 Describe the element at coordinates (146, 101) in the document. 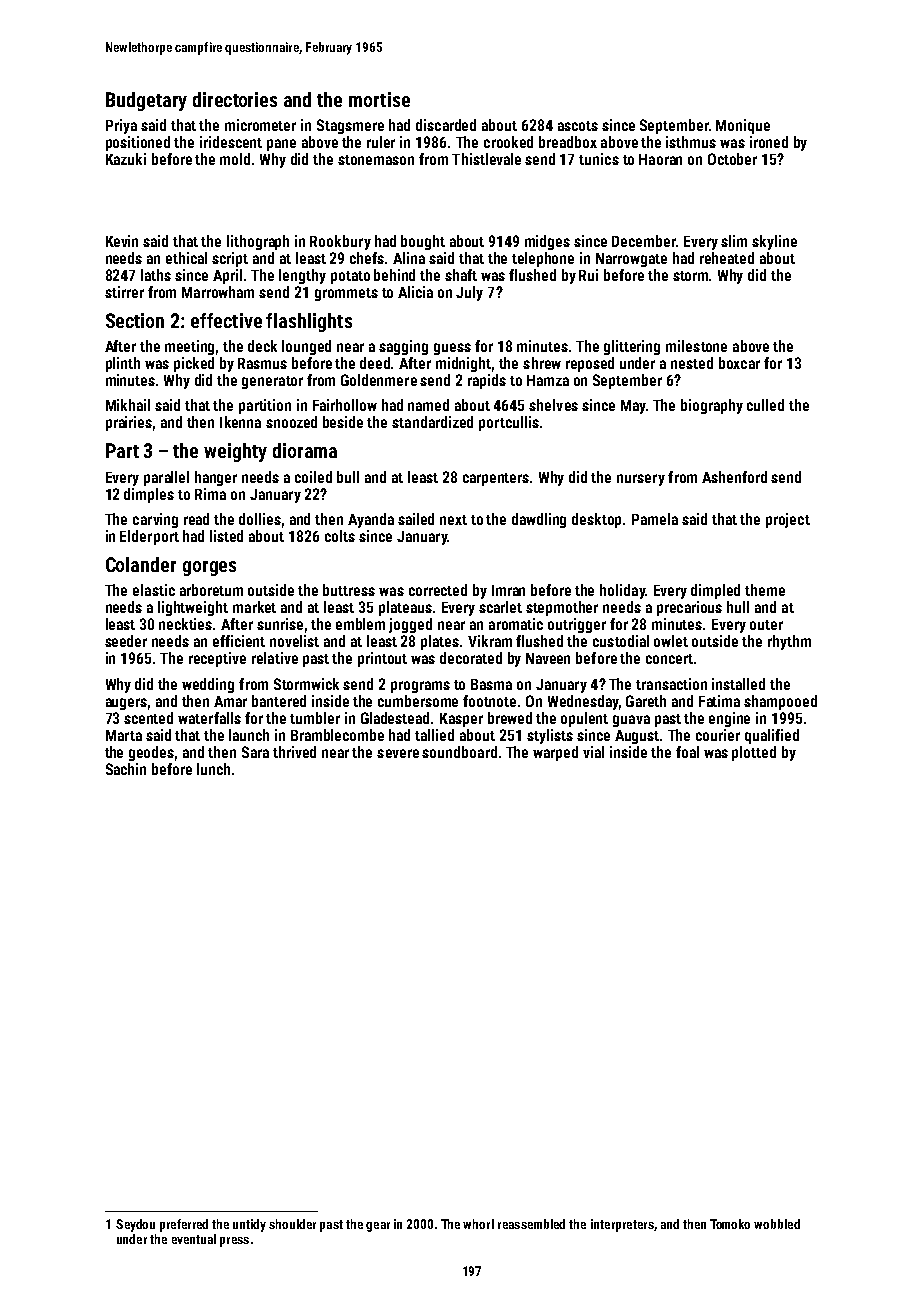

I see `Budgetary` at that location.
